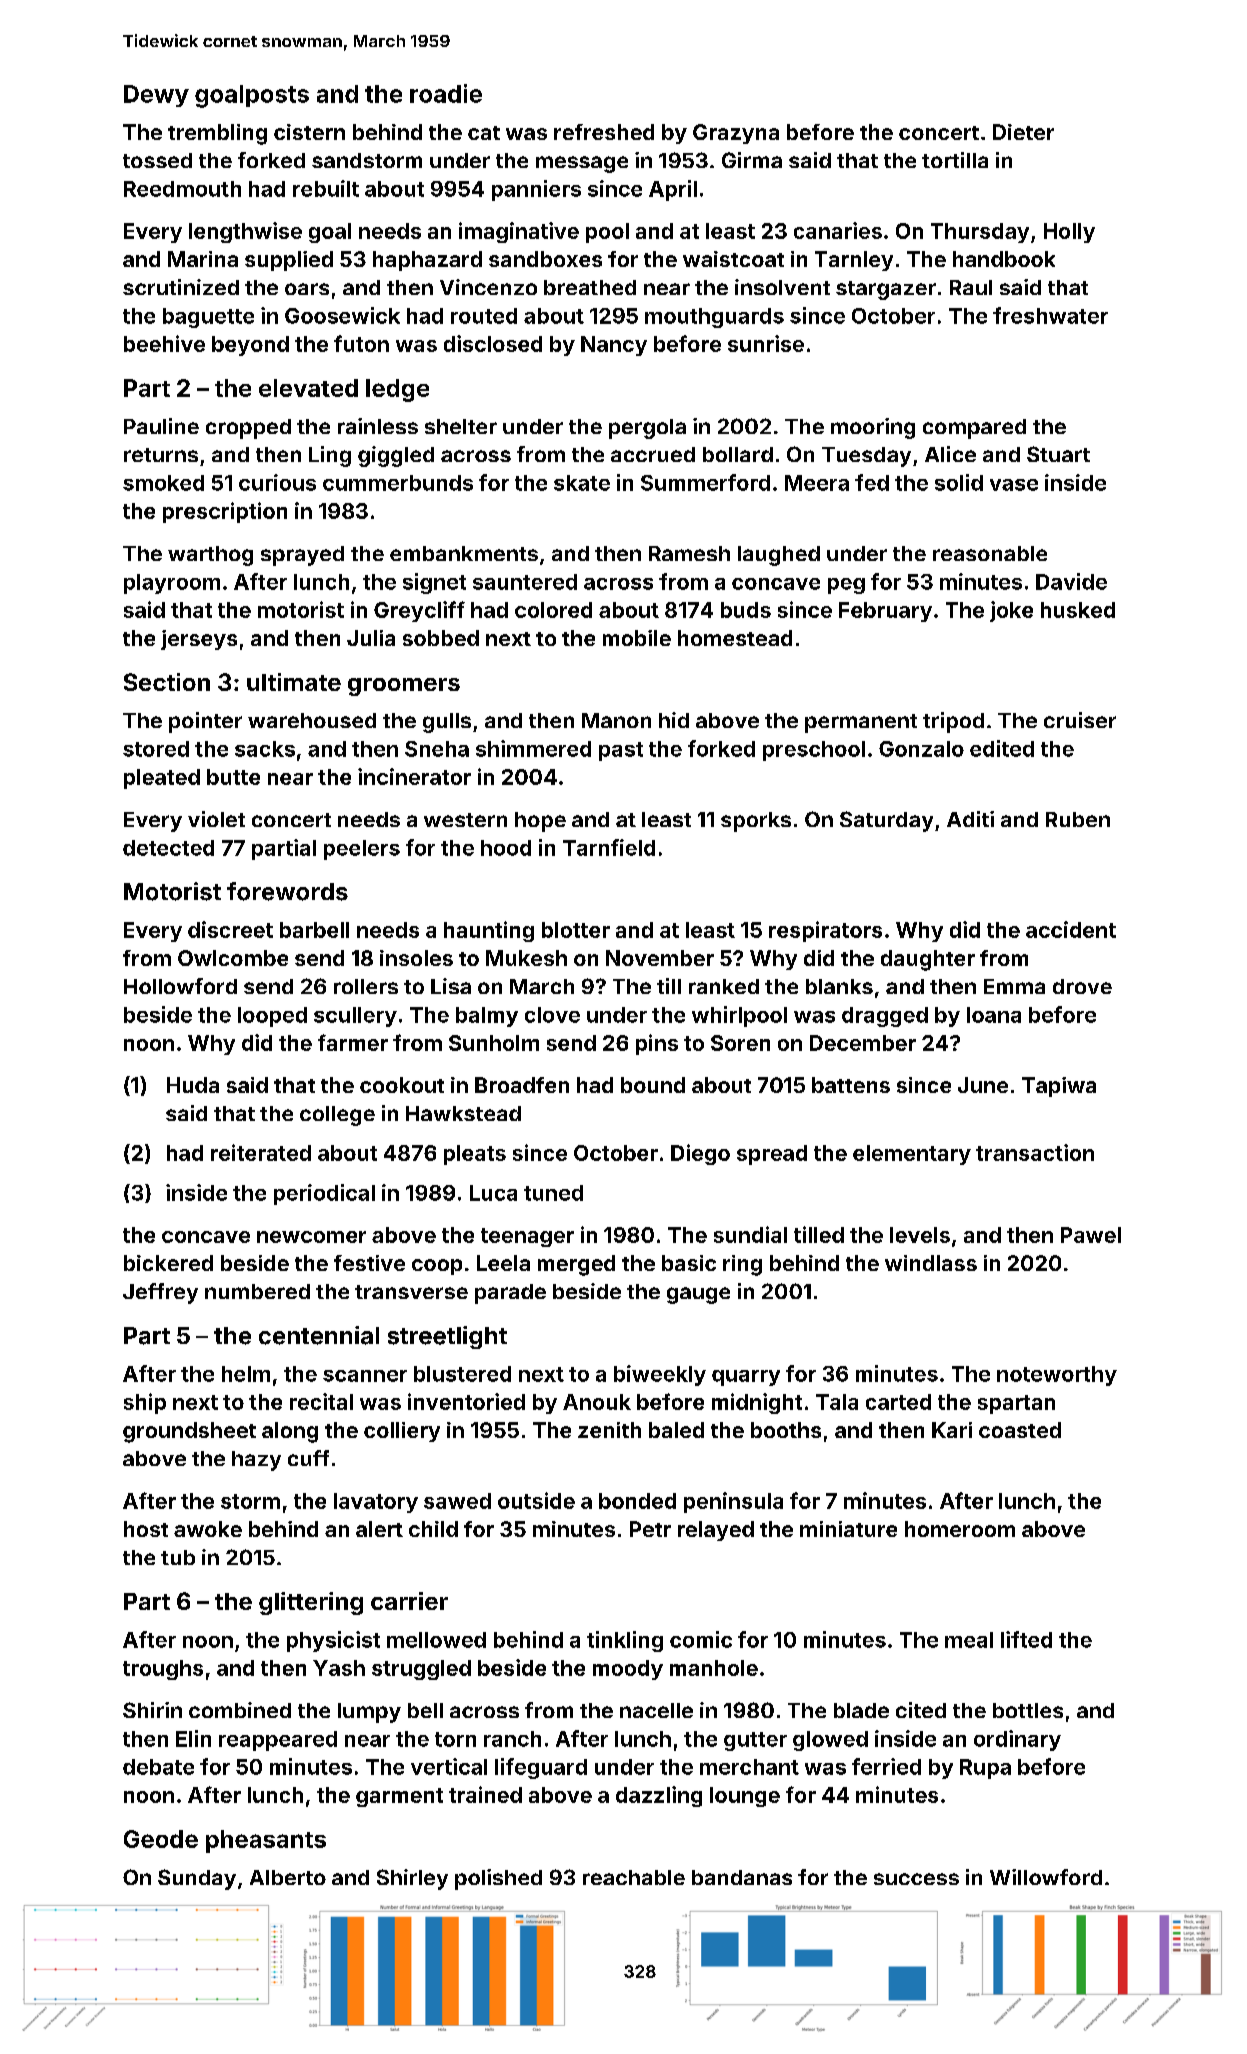 The height and width of the page is (2054, 1247). What do you see at coordinates (1069, 233) in the page?
I see `Holly` at bounding box center [1069, 233].
